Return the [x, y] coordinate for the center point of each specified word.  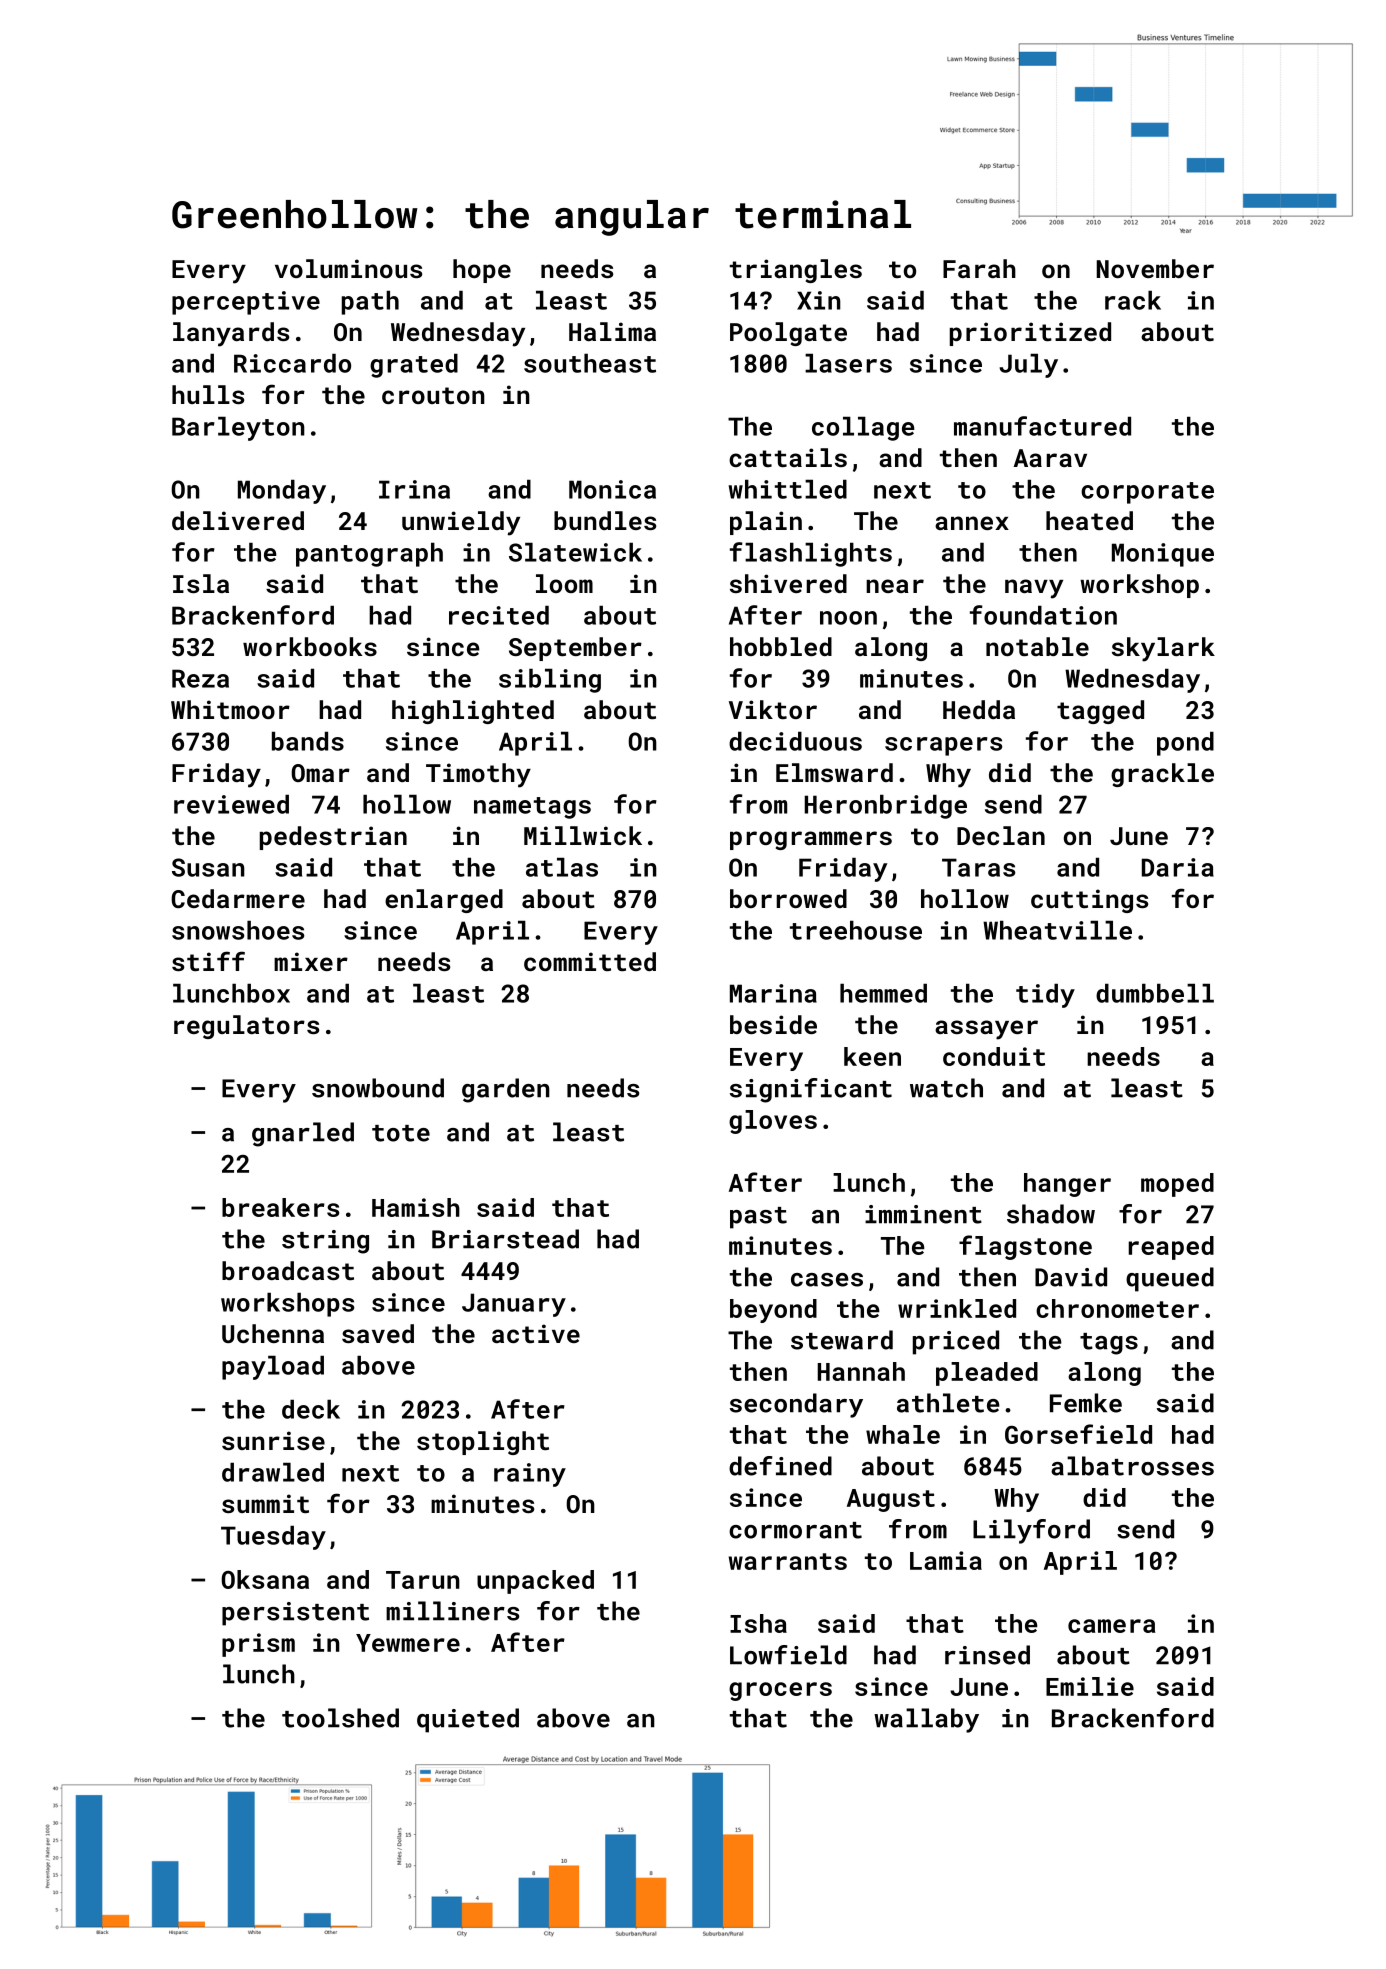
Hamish [416, 1207]
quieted [468, 1720]
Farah [979, 268]
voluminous [348, 268]
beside [773, 1024]
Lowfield [788, 1655]
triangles [796, 271]
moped [1177, 1185]
